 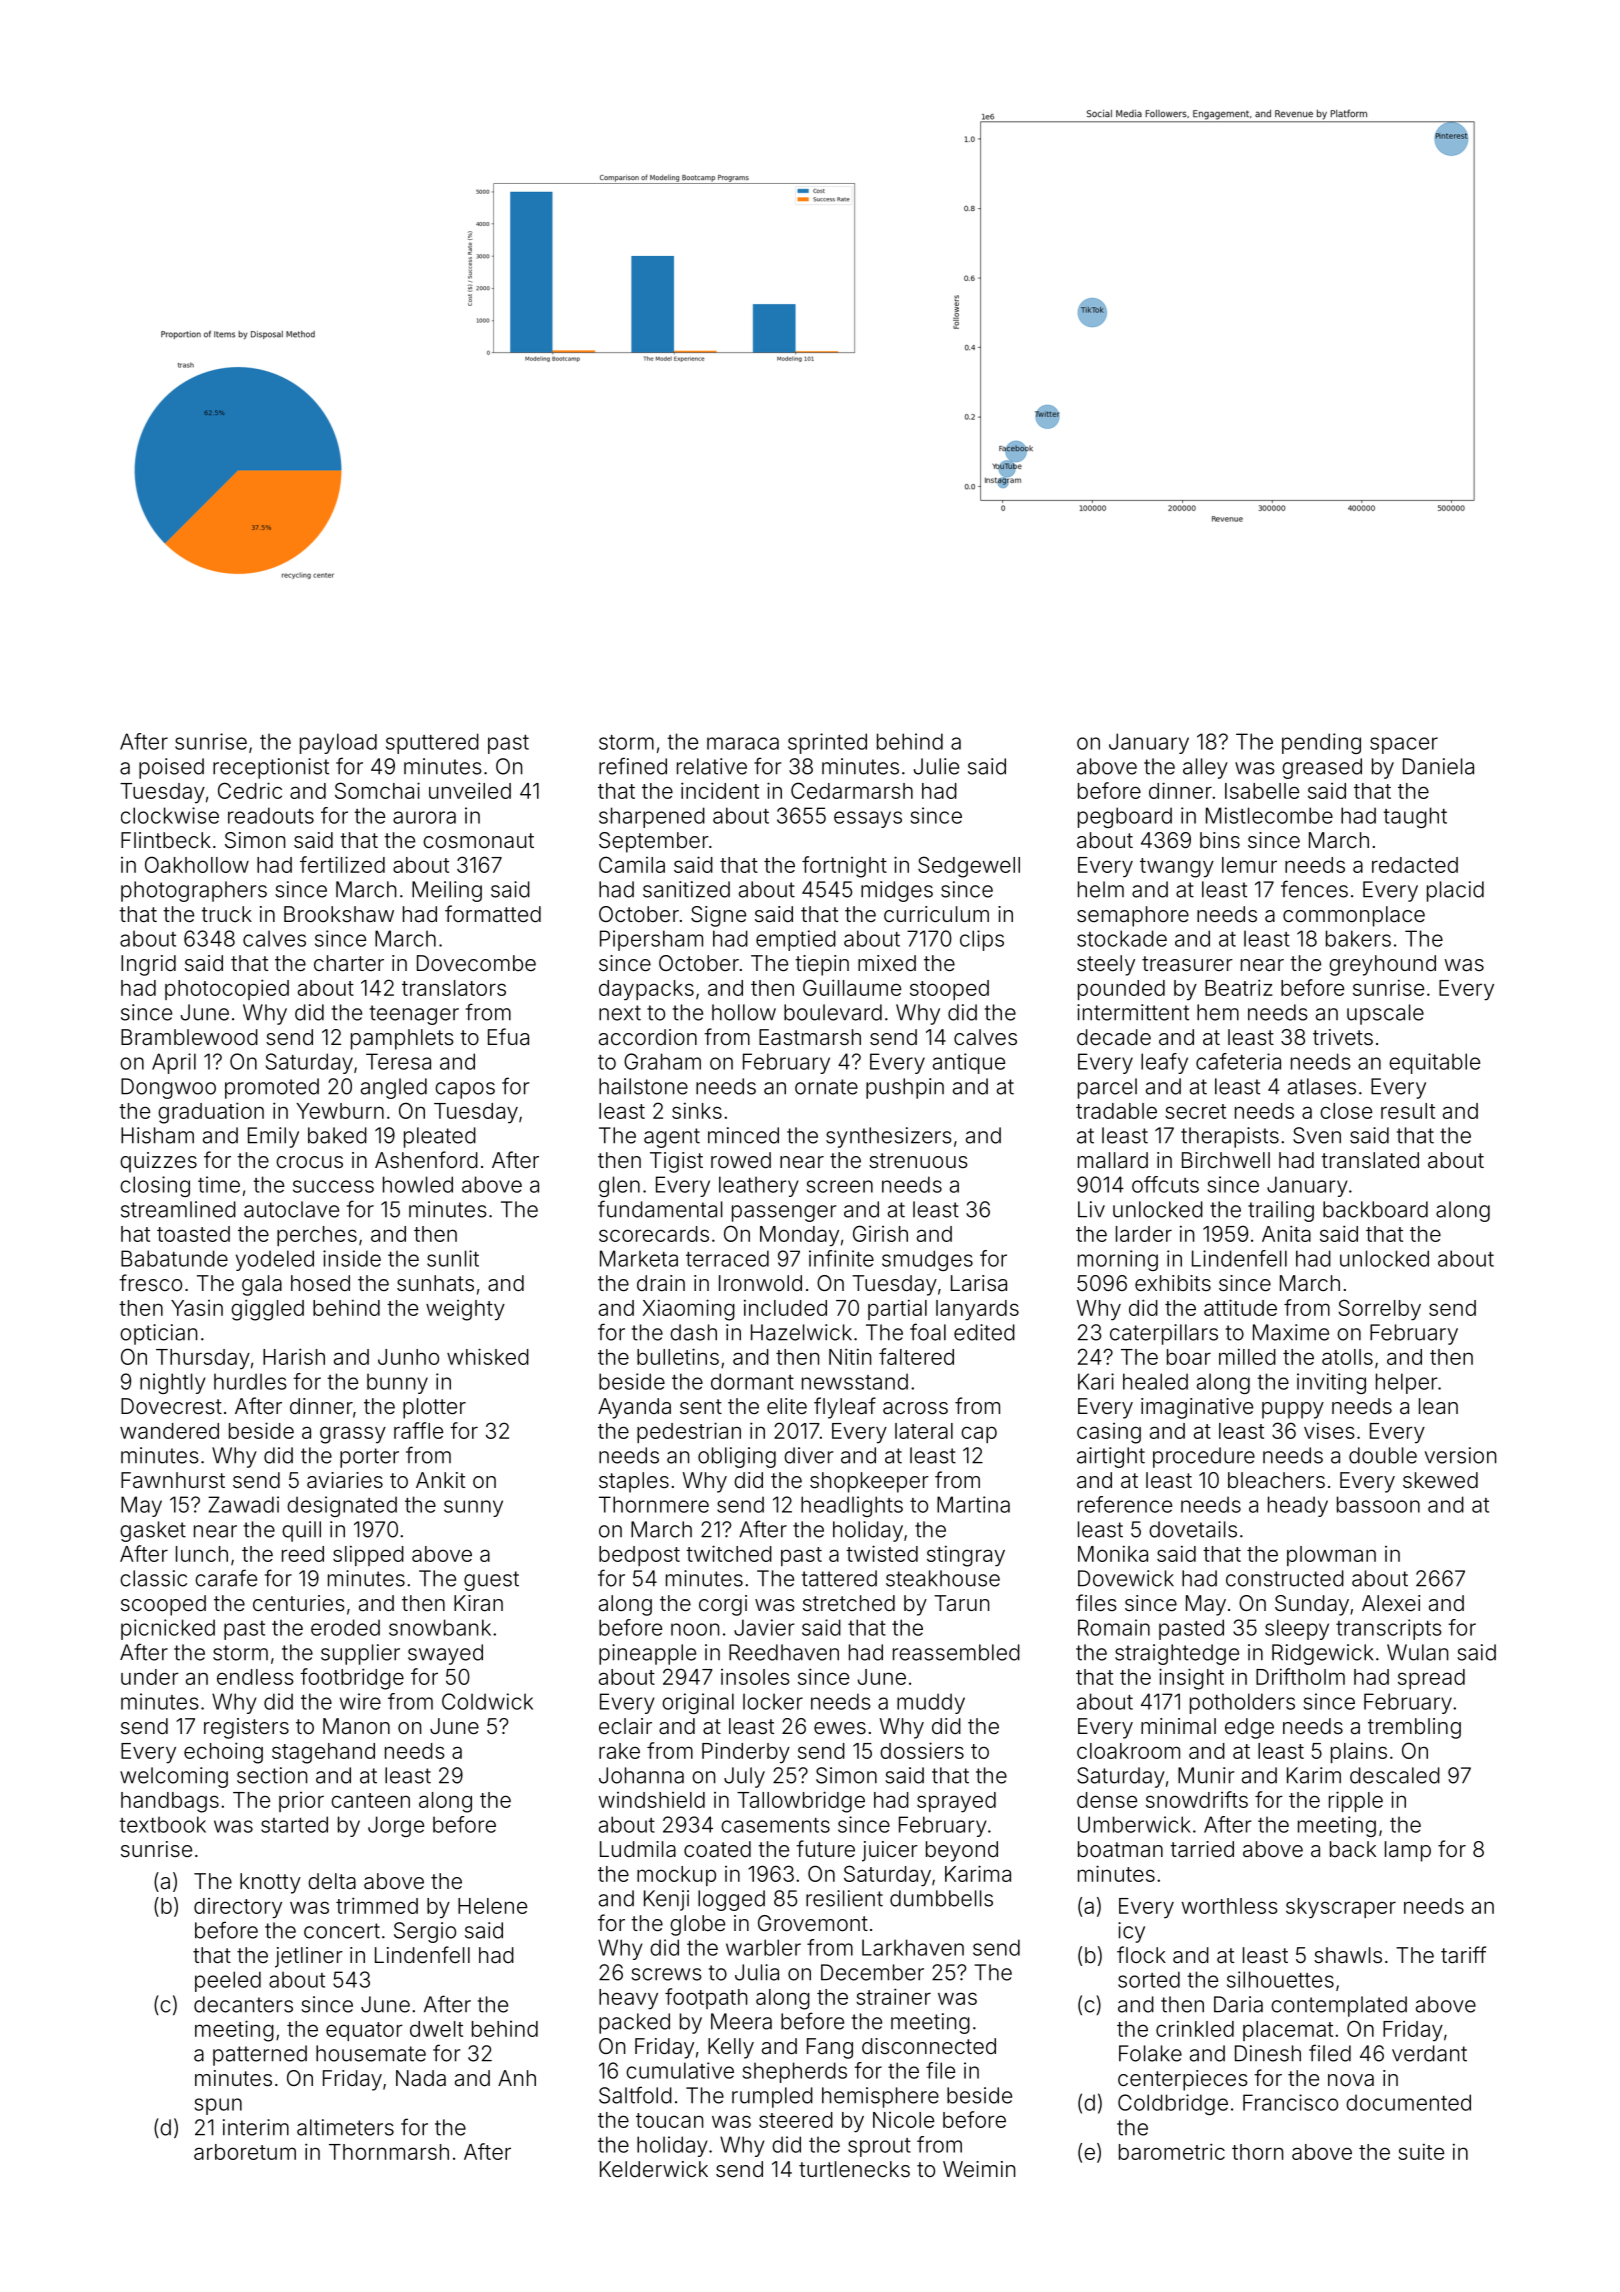 What do you see at coordinates (929, 2046) in the page?
I see `disconnected` at bounding box center [929, 2046].
